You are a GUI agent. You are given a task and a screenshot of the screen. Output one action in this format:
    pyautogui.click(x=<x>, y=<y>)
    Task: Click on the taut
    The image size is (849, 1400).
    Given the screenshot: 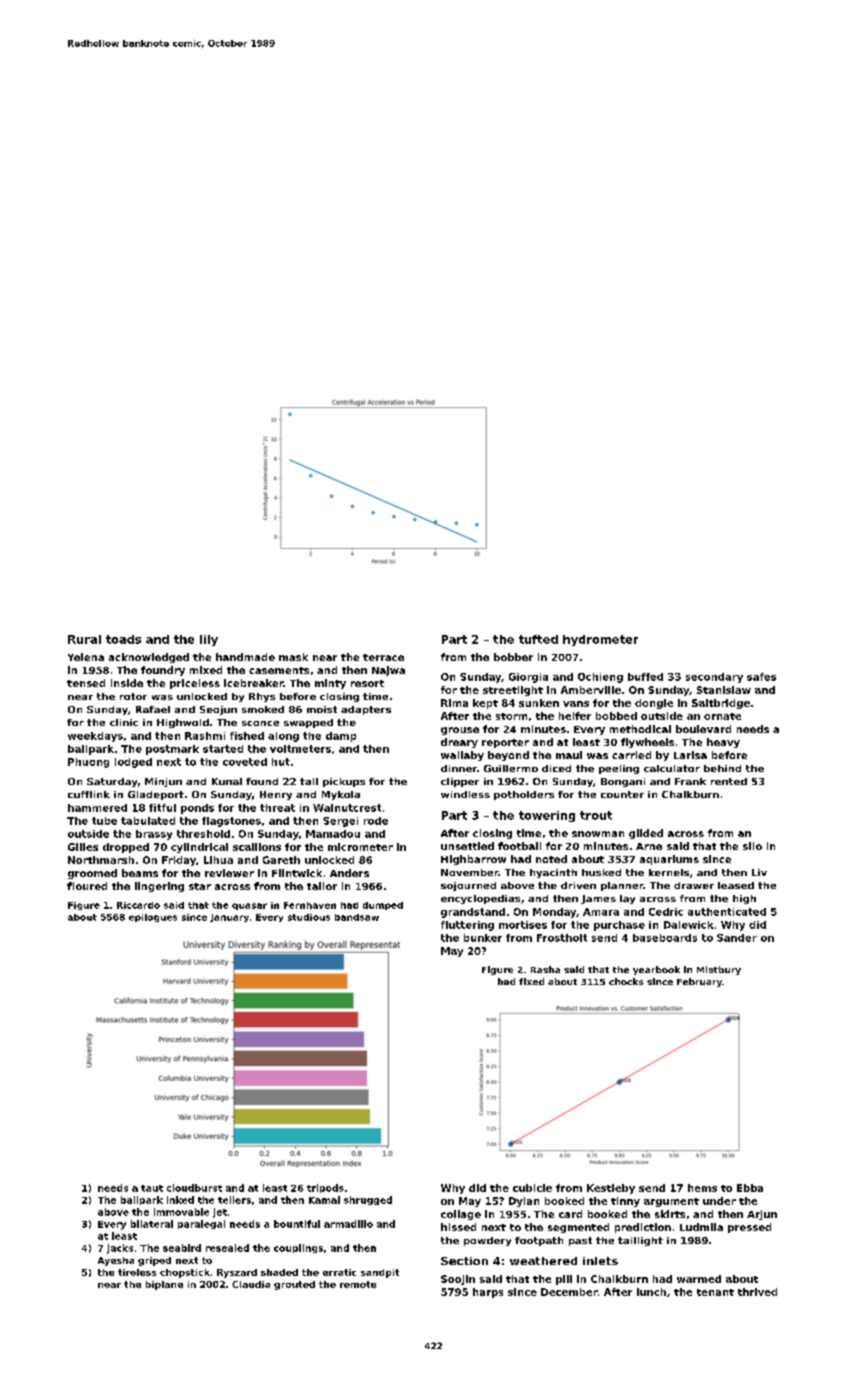 What is the action you would take?
    pyautogui.click(x=152, y=1188)
